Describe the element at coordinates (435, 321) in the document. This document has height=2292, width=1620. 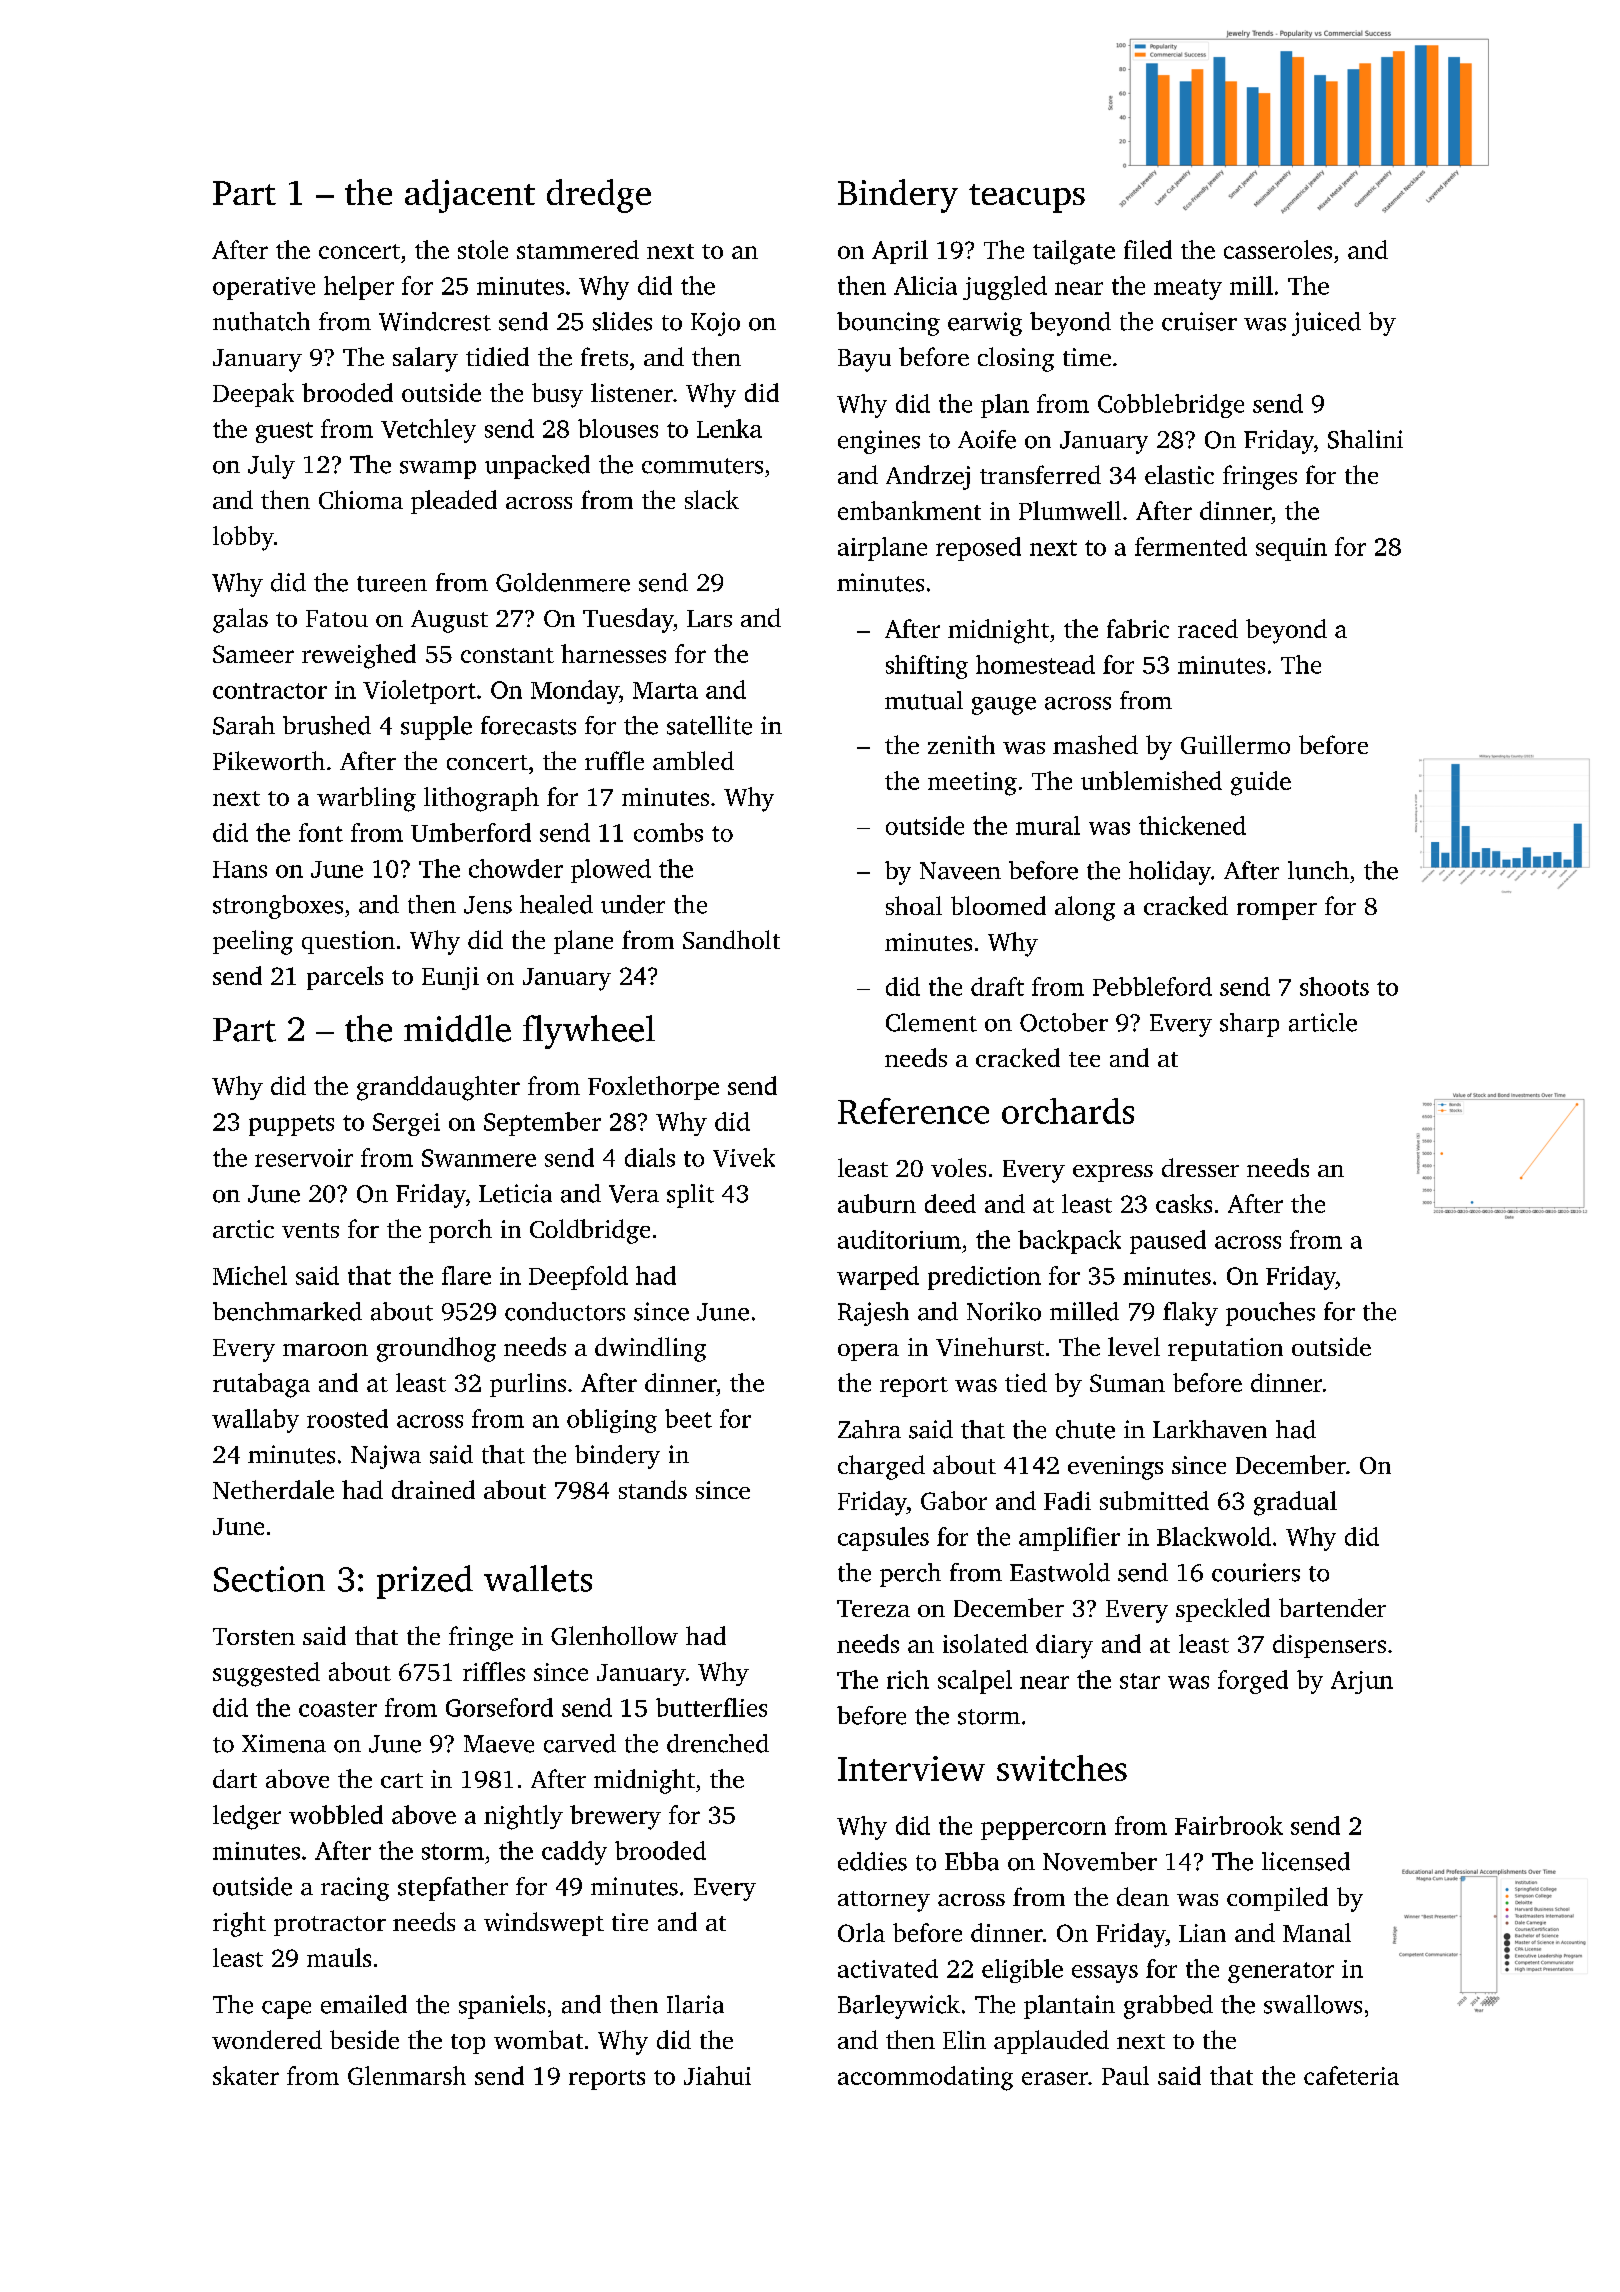
I see `Windcrest` at that location.
